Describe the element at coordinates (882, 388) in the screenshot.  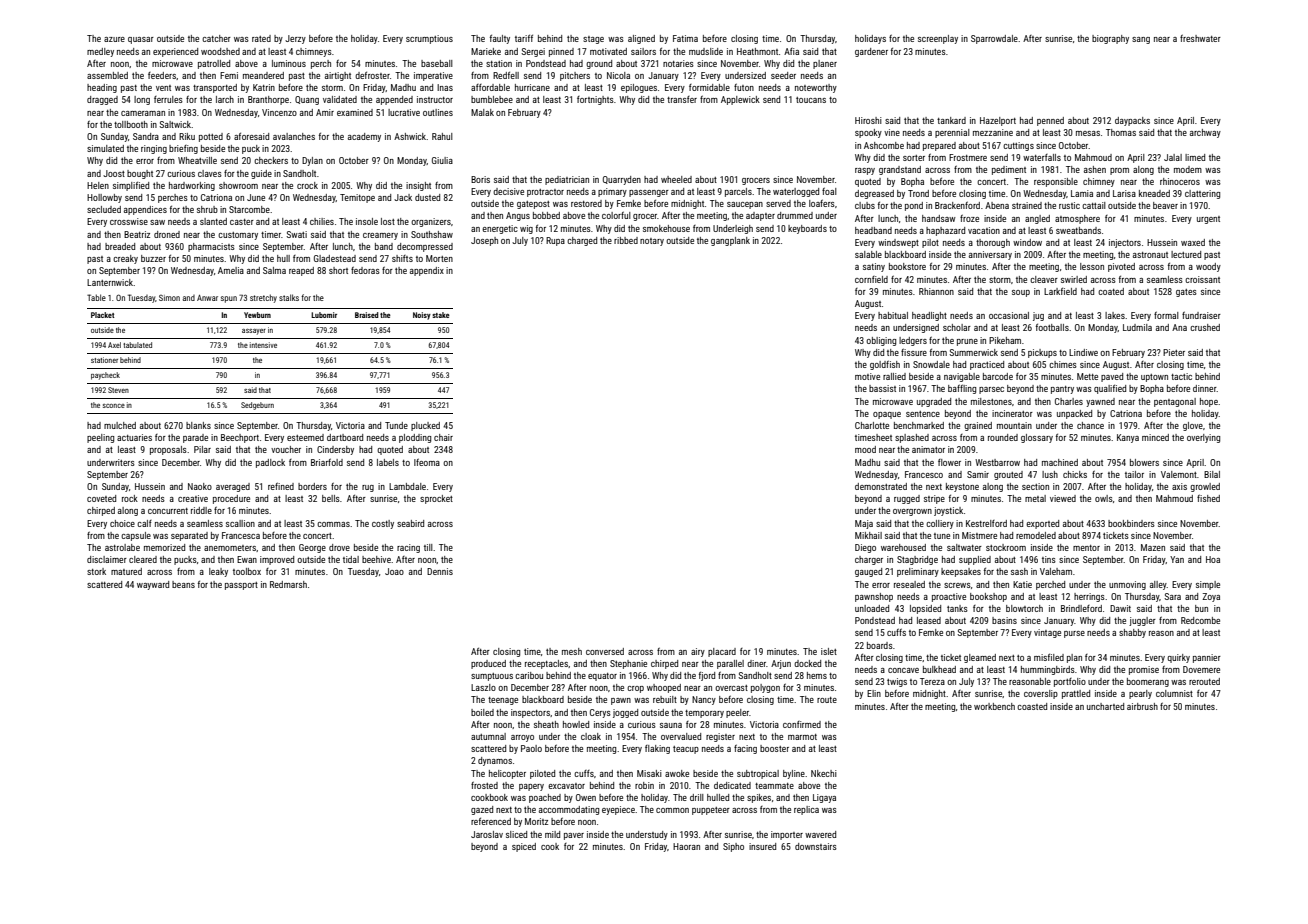
I see `bassist` at that location.
